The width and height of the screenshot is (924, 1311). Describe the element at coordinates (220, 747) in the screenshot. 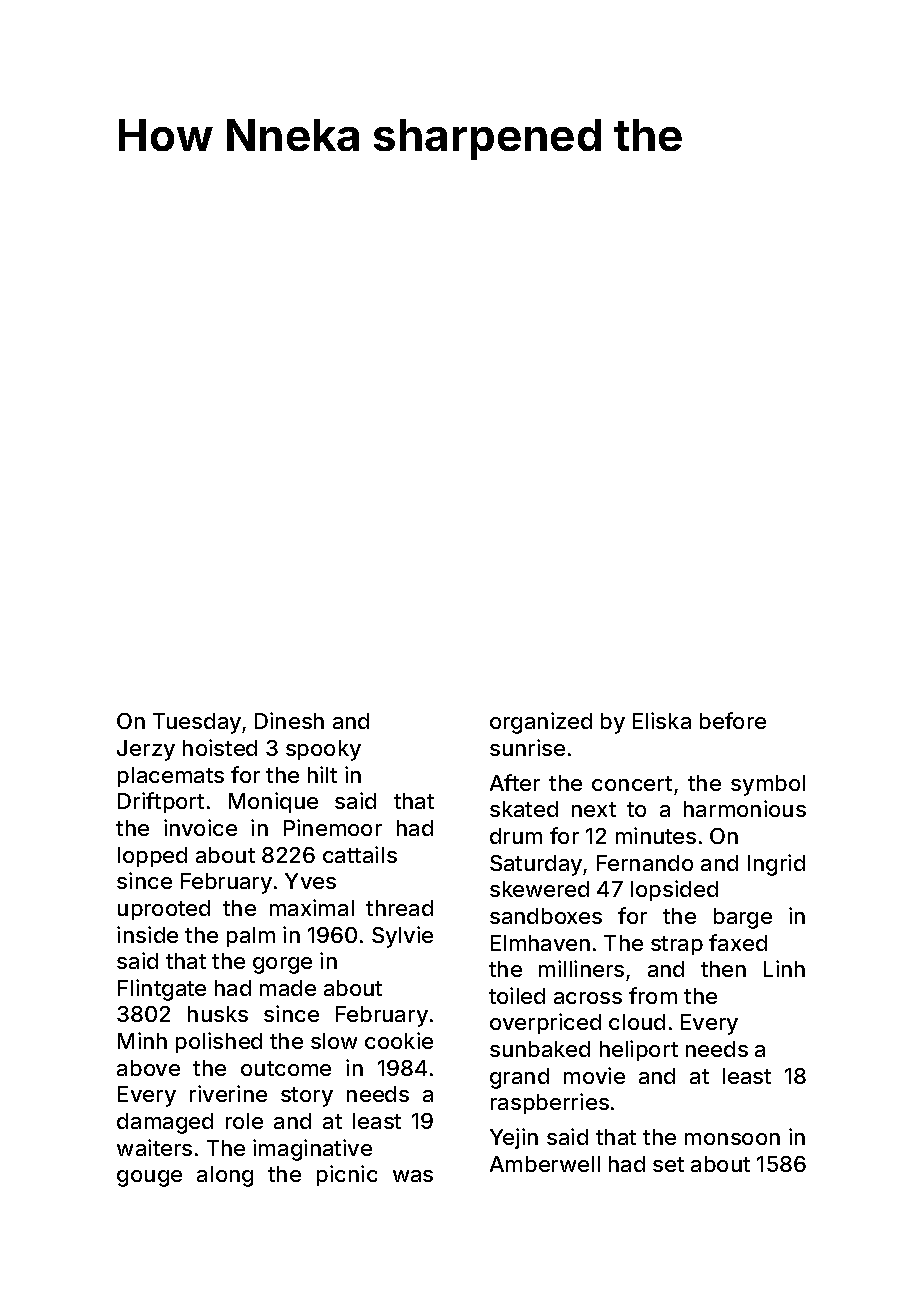

I see `hoisted` at that location.
